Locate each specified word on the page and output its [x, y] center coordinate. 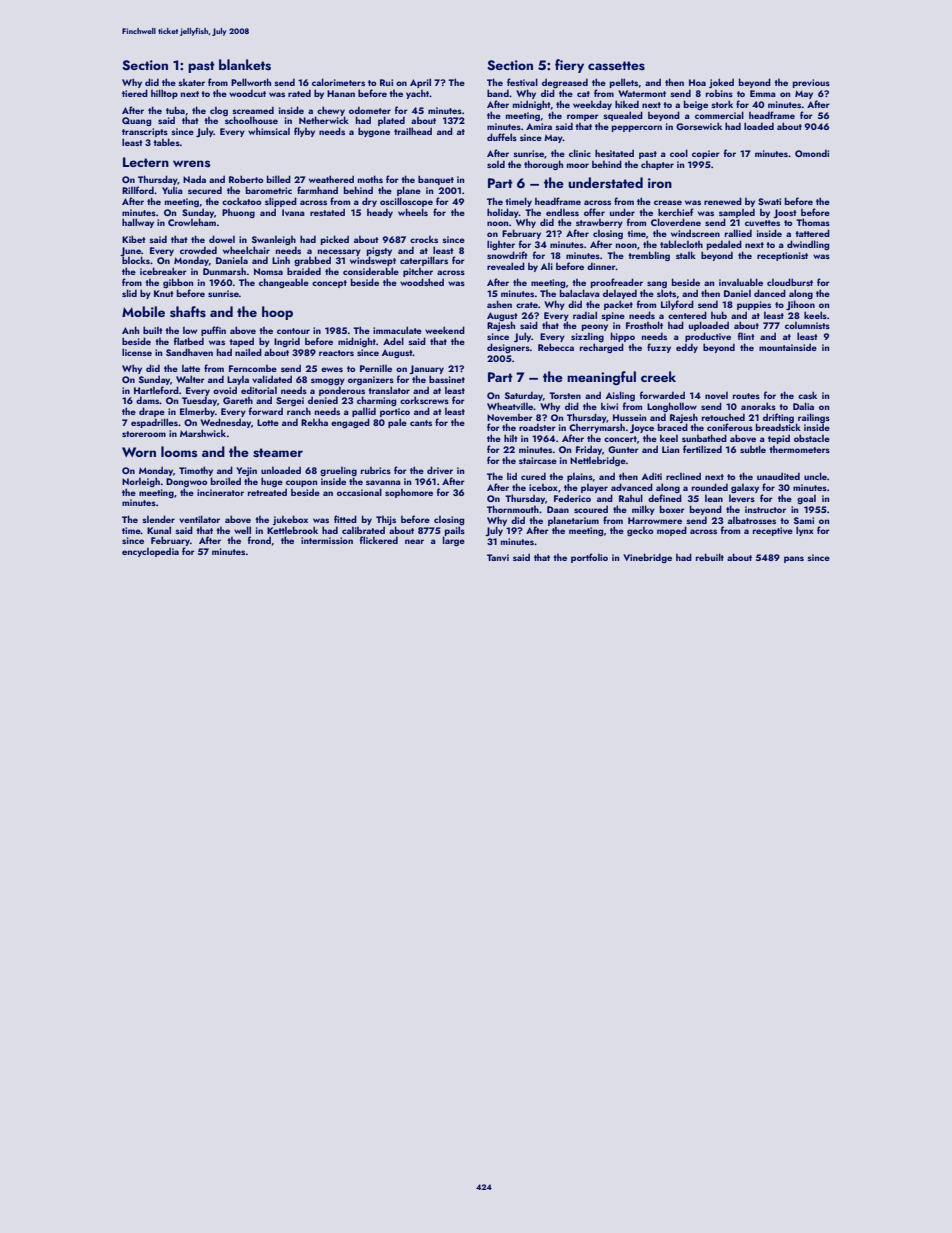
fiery [569, 66]
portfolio [589, 558]
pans [794, 559]
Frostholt [644, 325]
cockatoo [242, 201]
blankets [245, 65]
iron [660, 183]
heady [380, 213]
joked [721, 83]
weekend [445, 330]
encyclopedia [150, 552]
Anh [130, 330]
